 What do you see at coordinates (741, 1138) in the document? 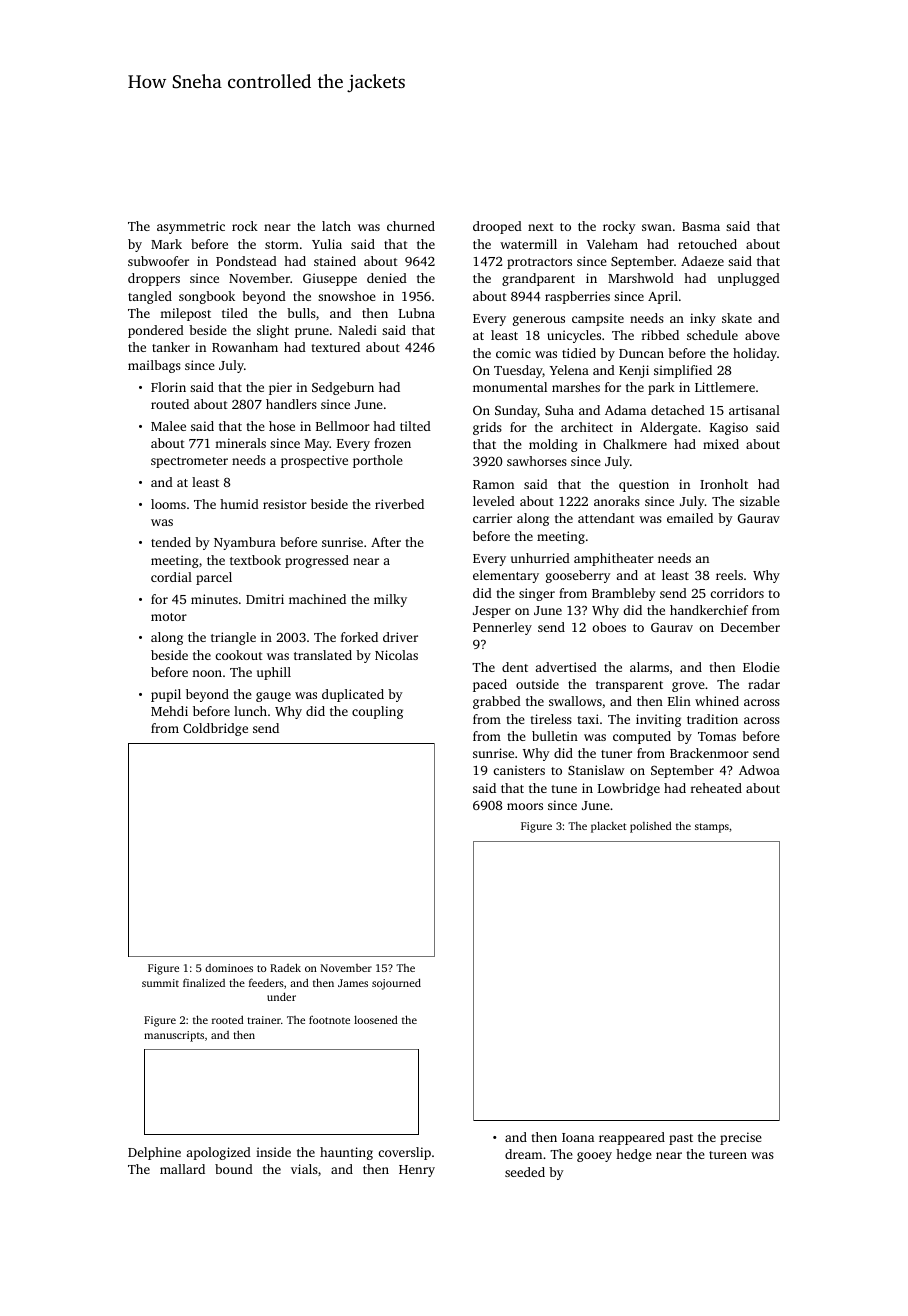
I see `precise` at bounding box center [741, 1138].
